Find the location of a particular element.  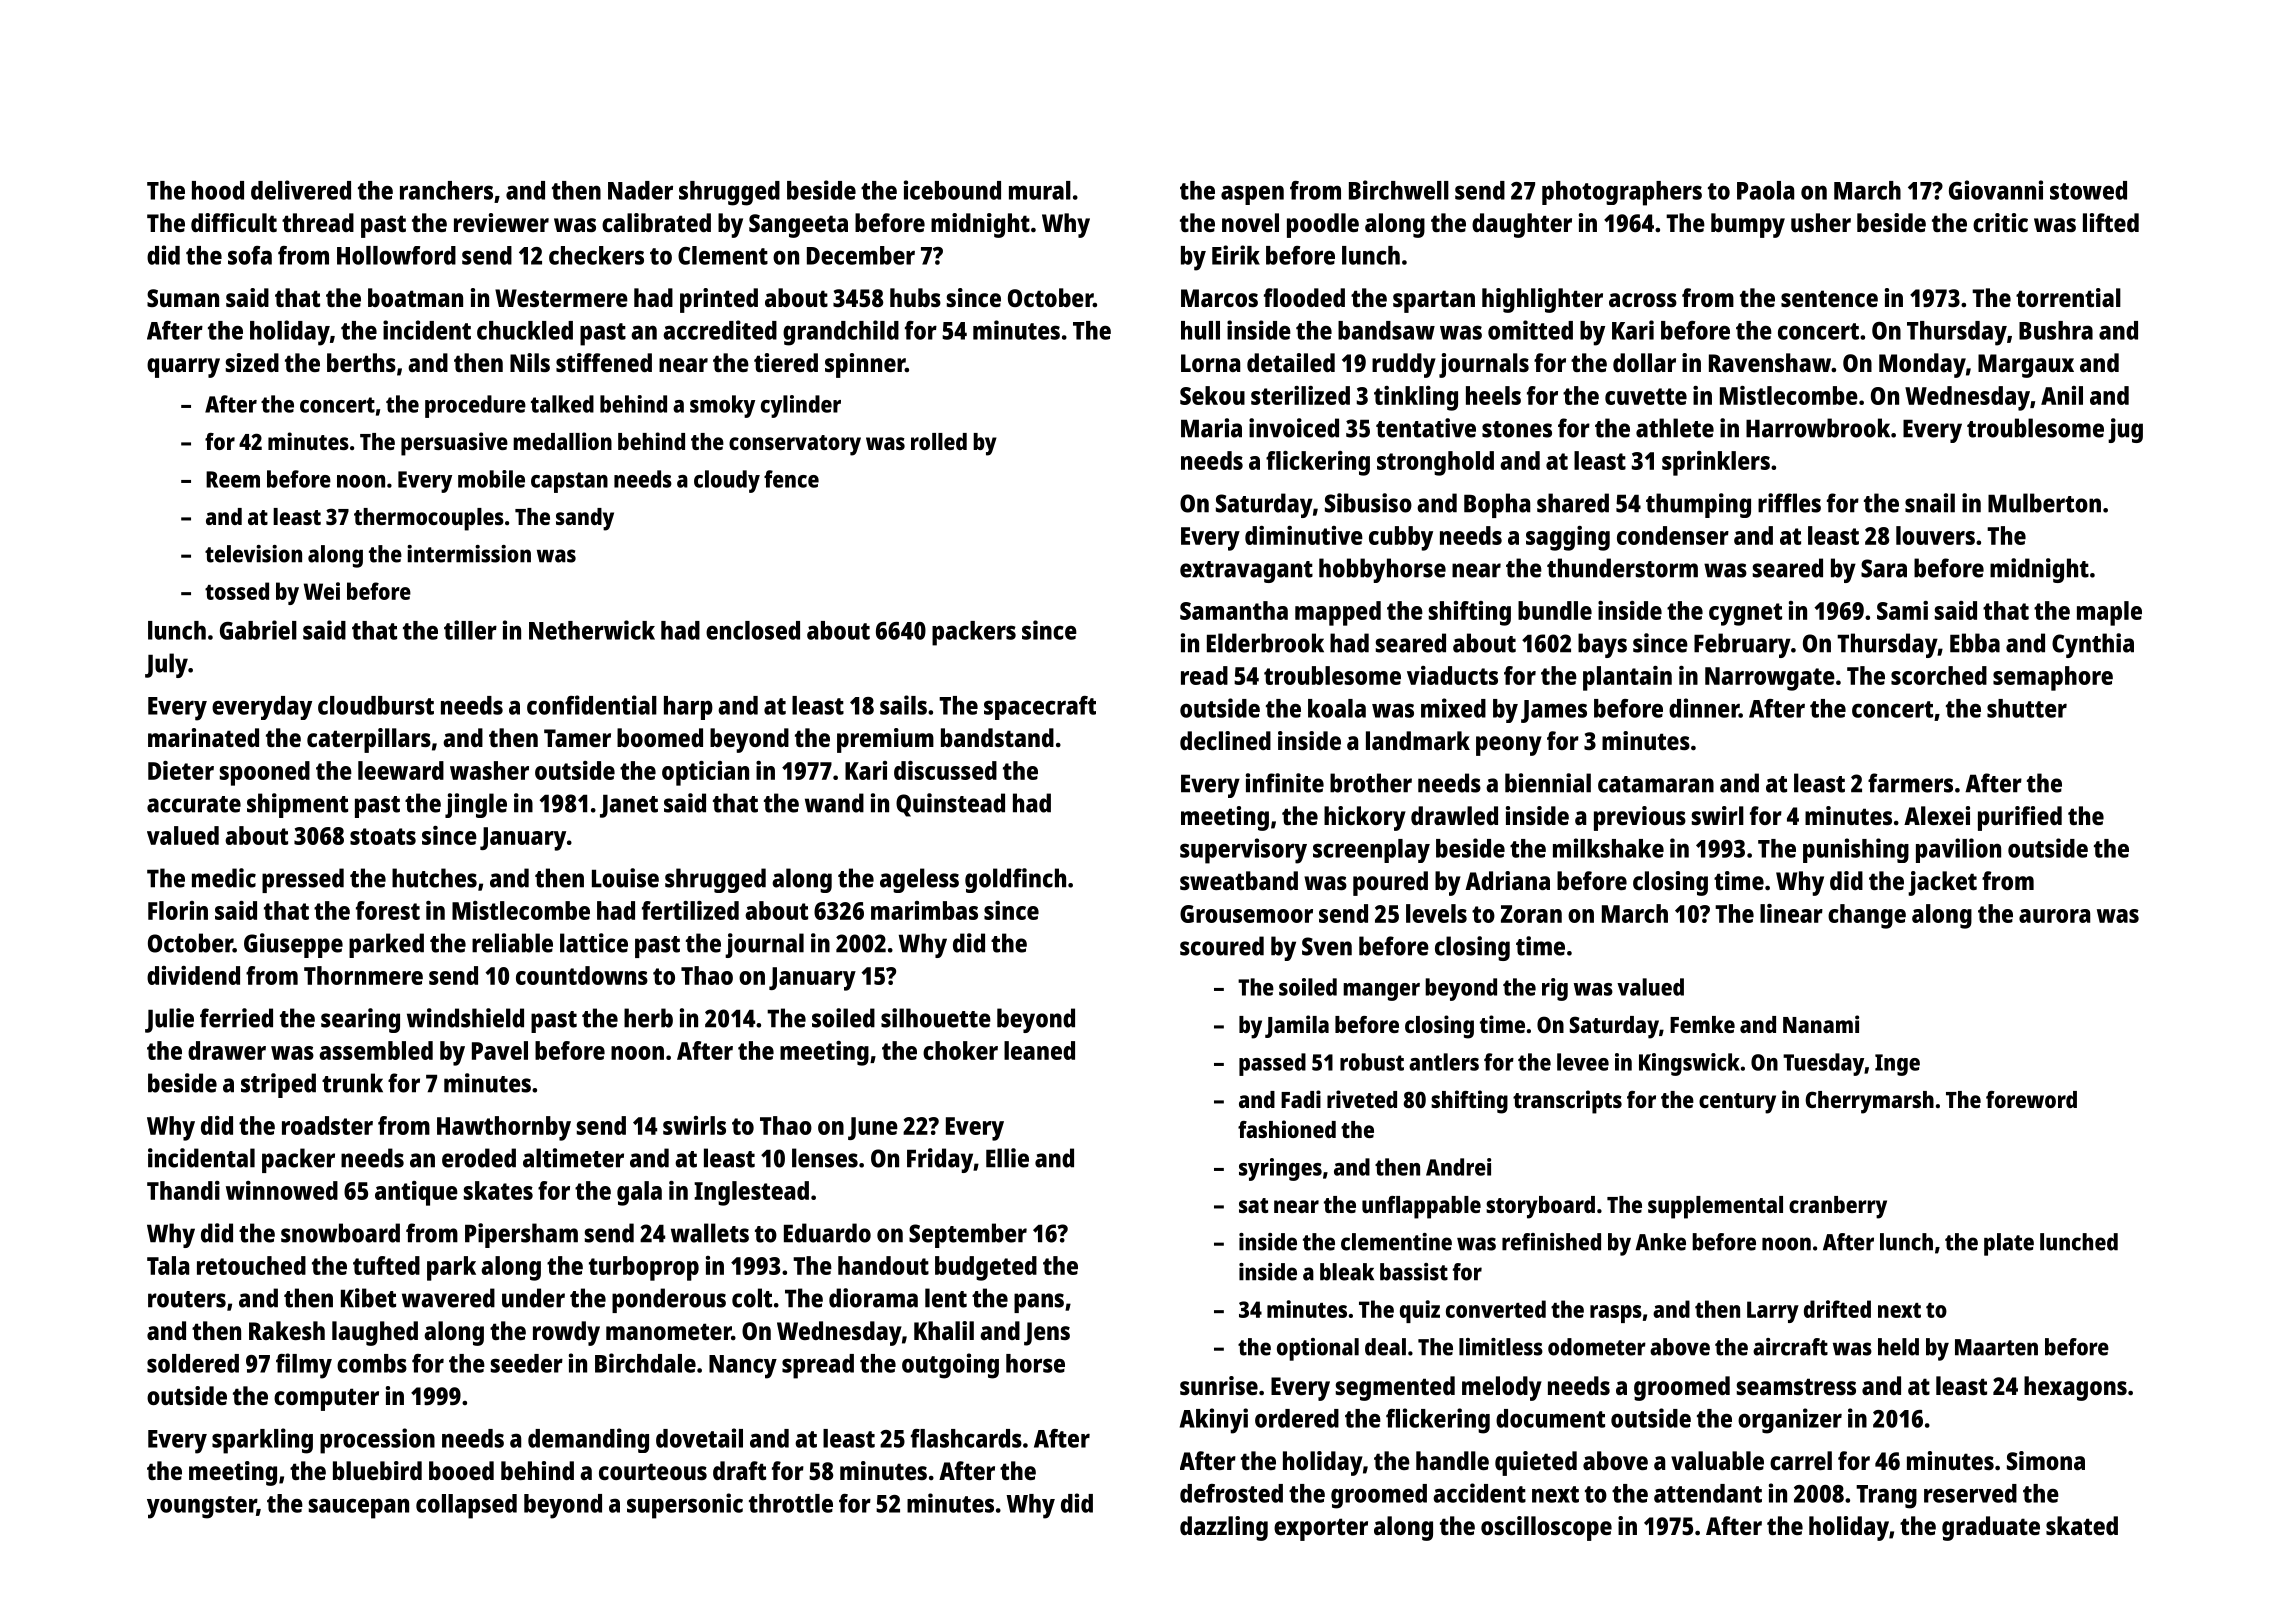

Paola is located at coordinates (1765, 190).
